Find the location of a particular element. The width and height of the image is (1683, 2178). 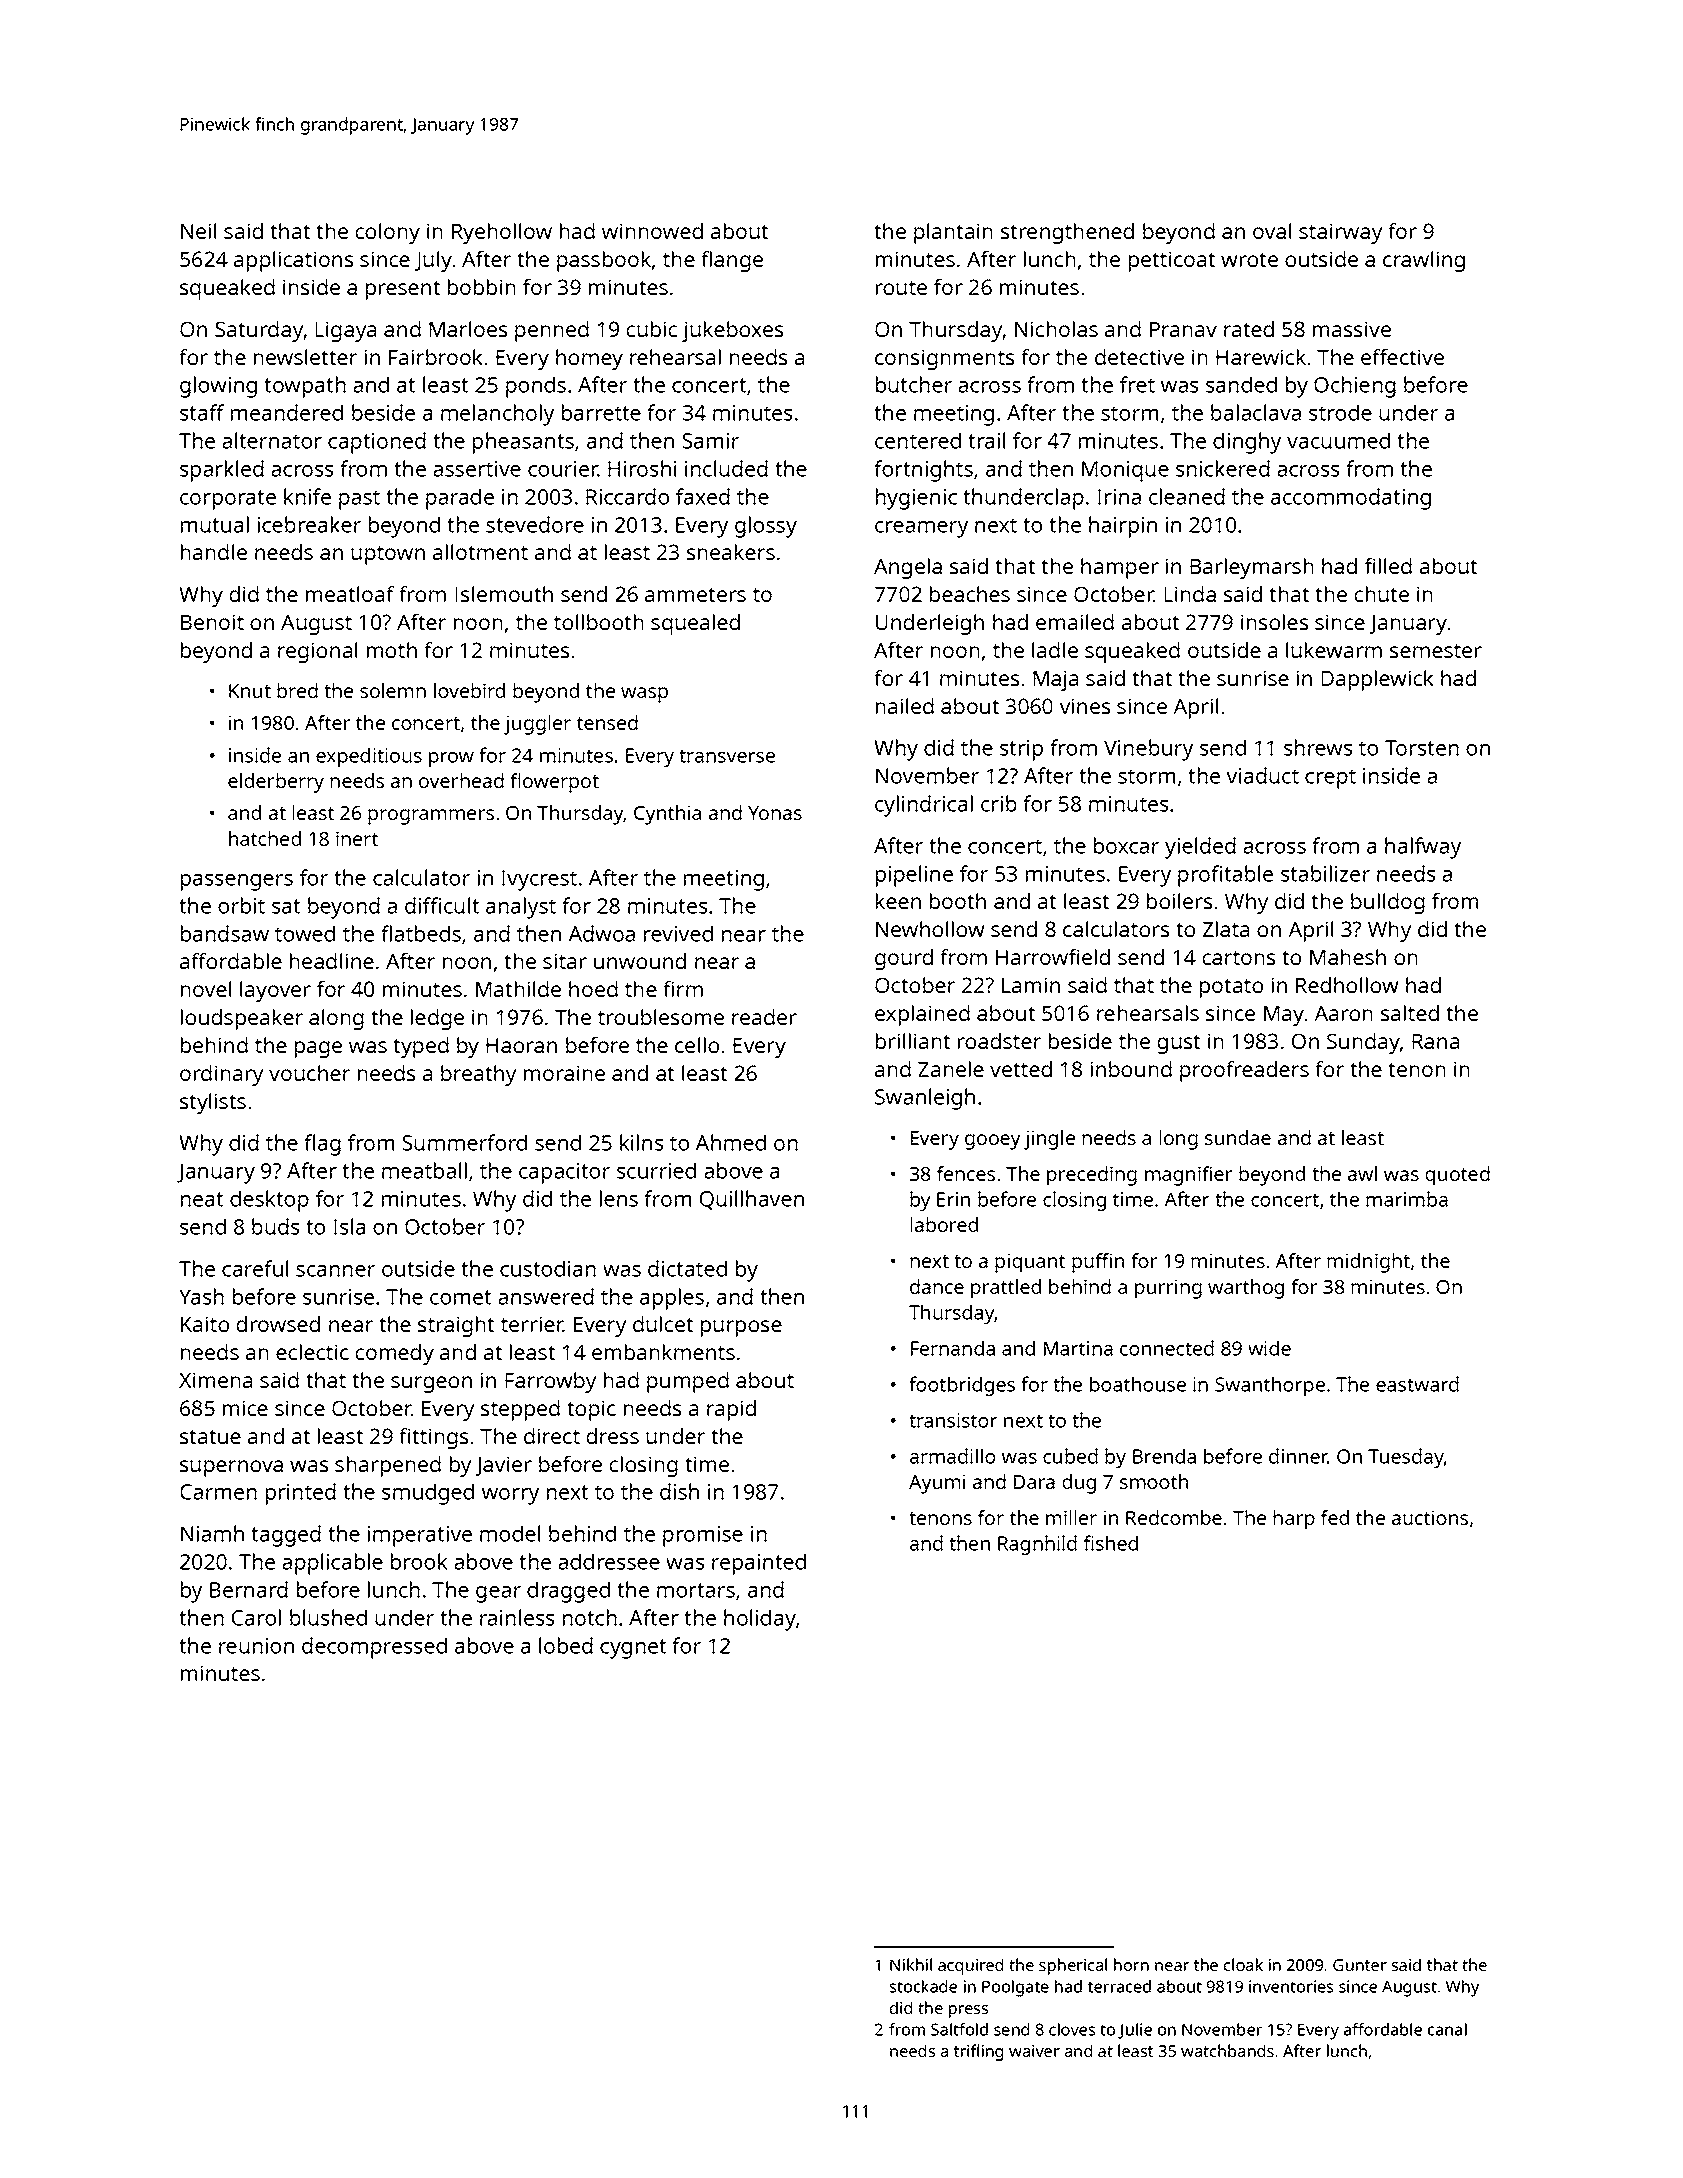

gooey is located at coordinates (992, 1142).
